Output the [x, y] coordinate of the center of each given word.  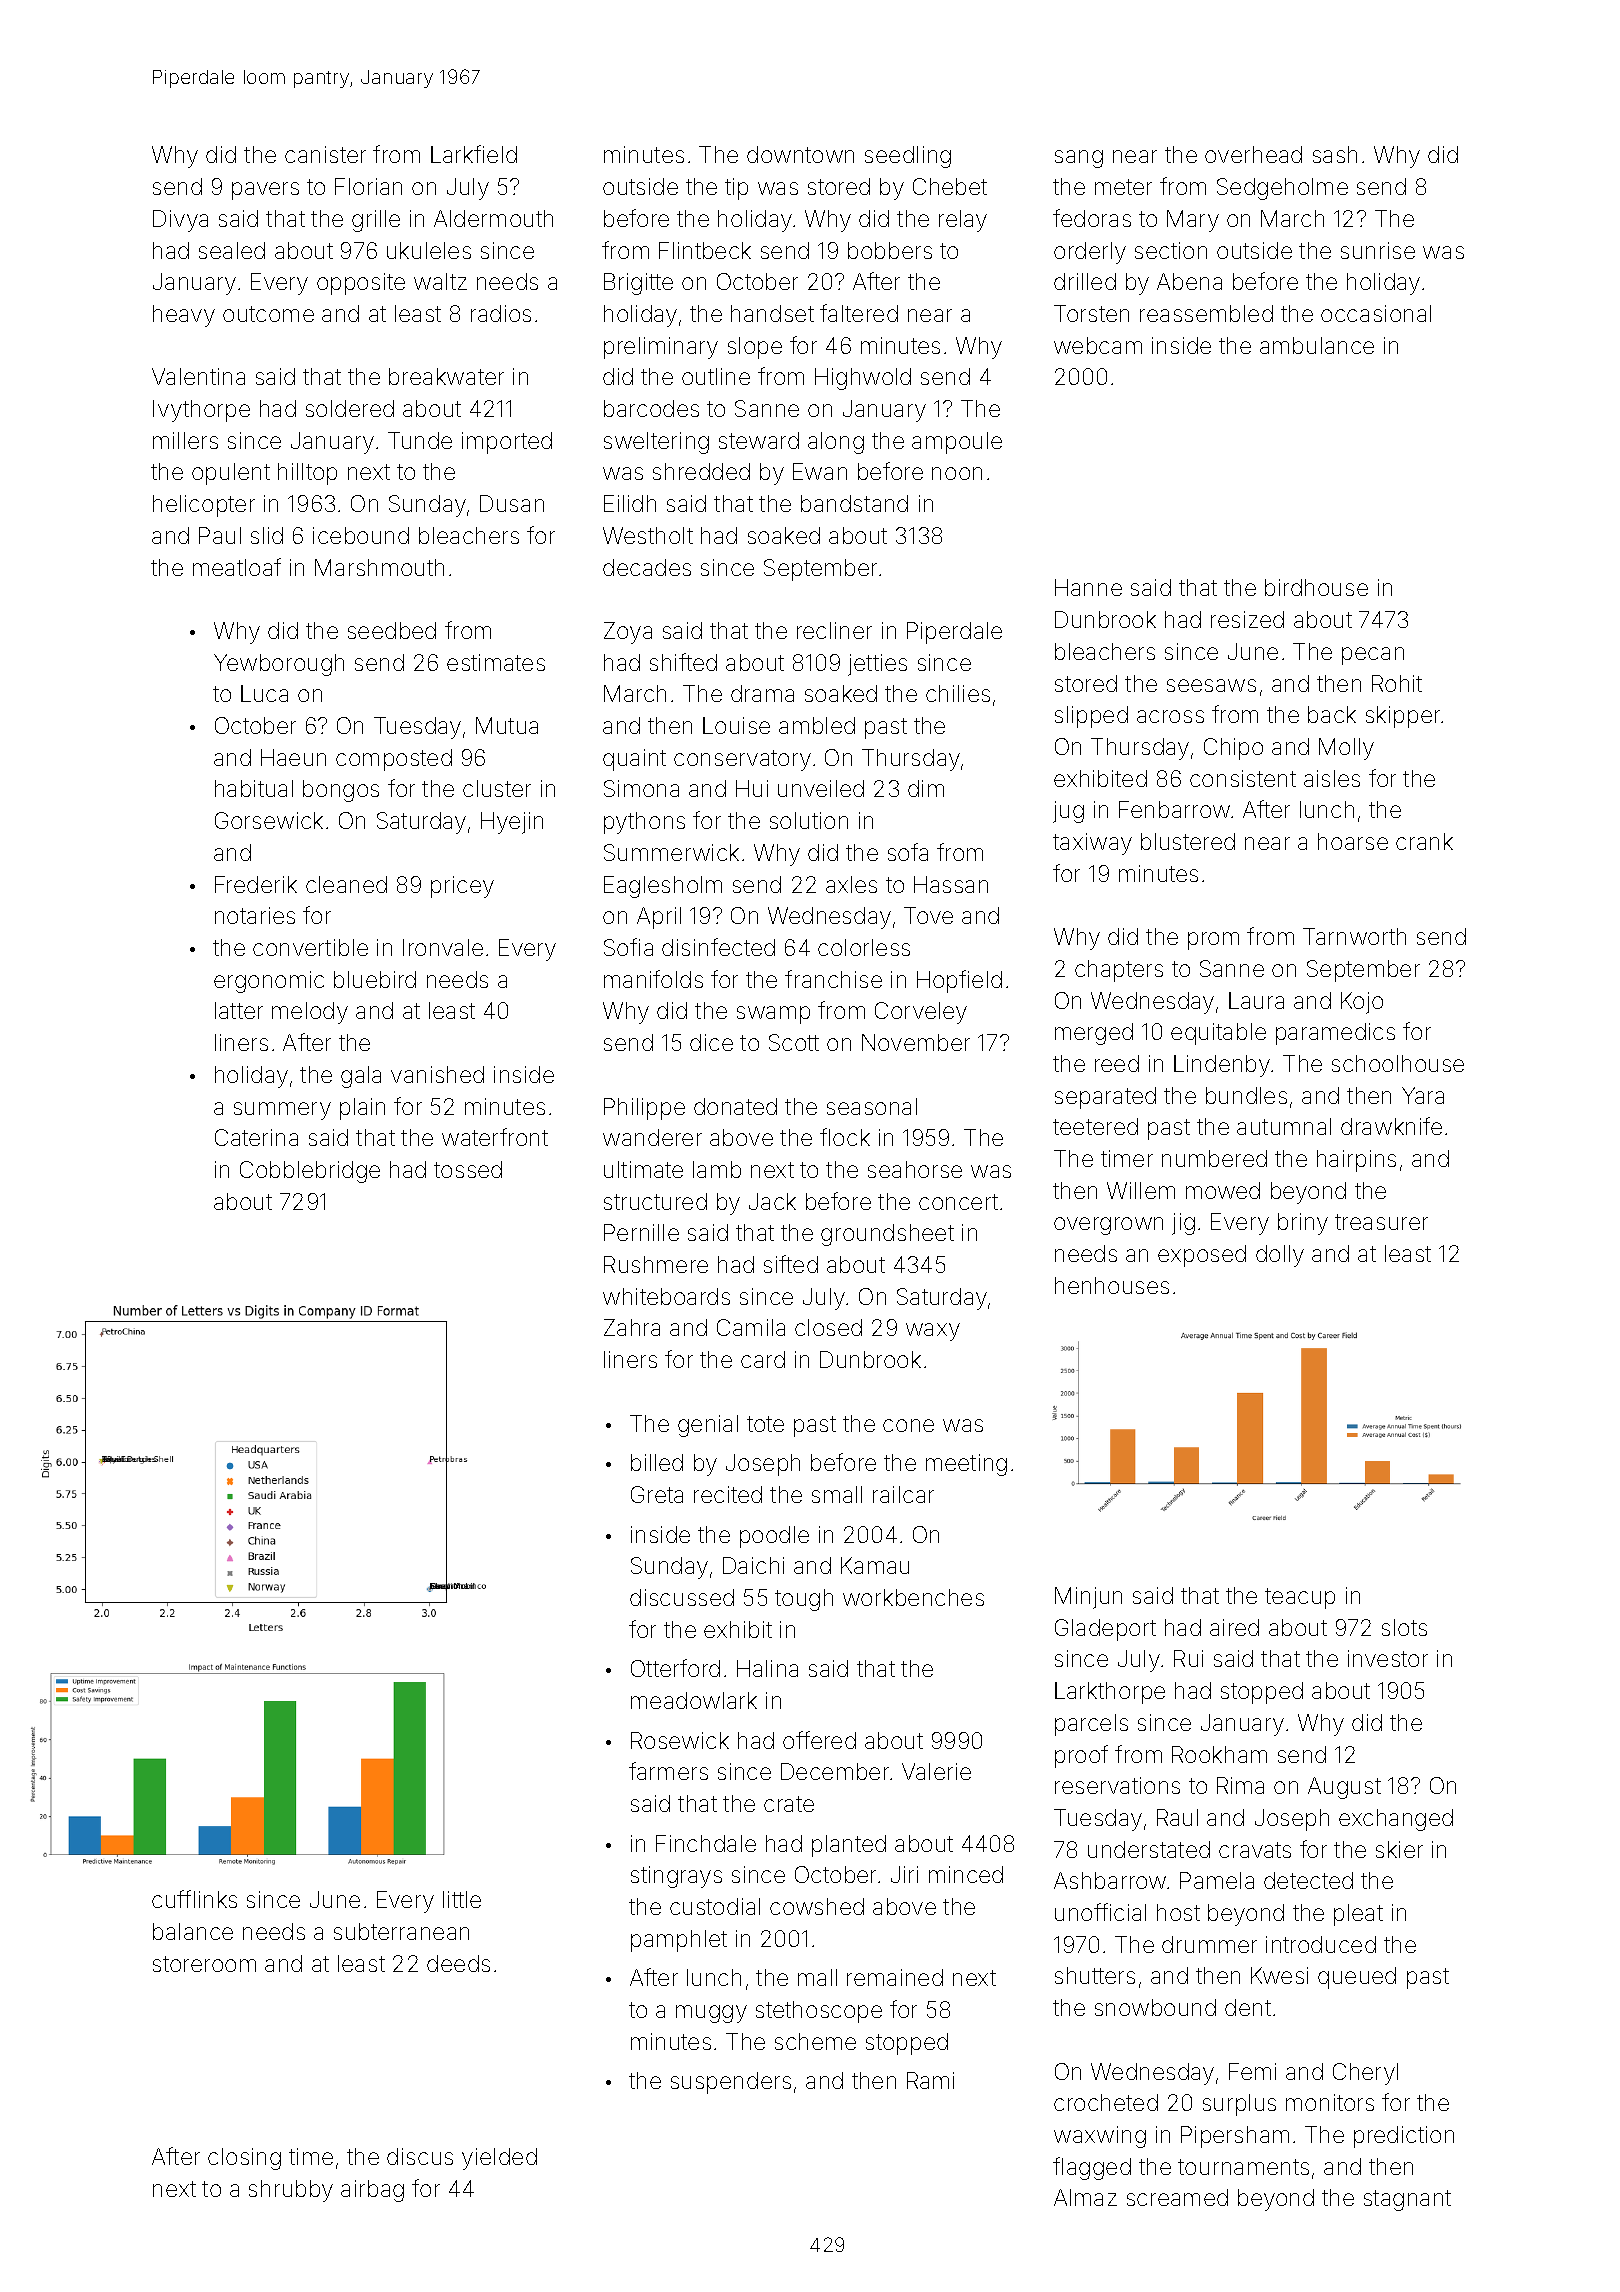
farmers [668, 1771]
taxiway [1092, 844]
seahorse [915, 1169]
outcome [268, 314]
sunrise [1378, 250]
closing [244, 2159]
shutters [1095, 1975]
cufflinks [194, 1899]
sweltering [656, 443]
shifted [683, 662]
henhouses [1112, 1285]
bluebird [375, 979]
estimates [496, 662]
